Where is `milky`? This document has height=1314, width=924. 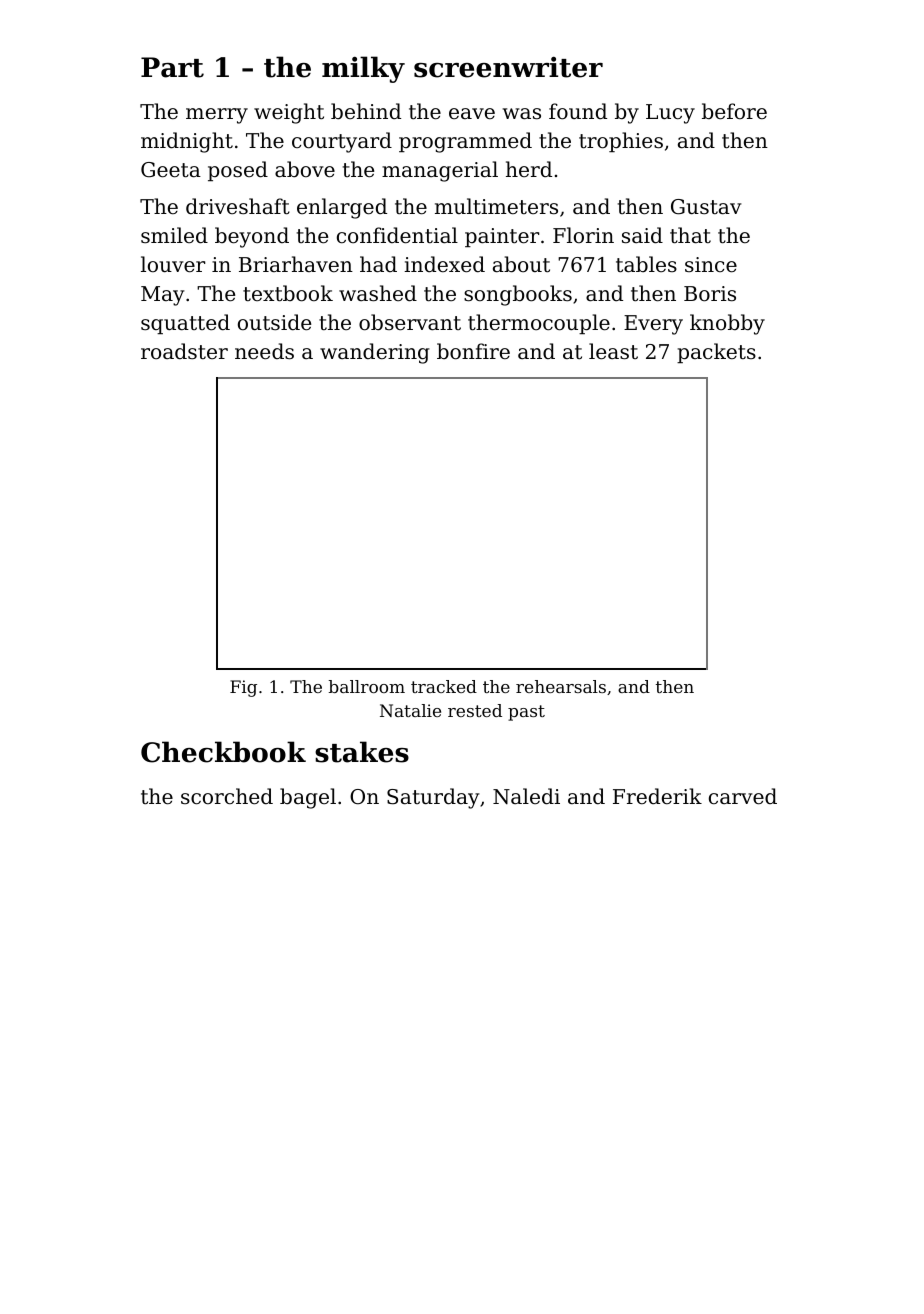 milky is located at coordinates (363, 69).
